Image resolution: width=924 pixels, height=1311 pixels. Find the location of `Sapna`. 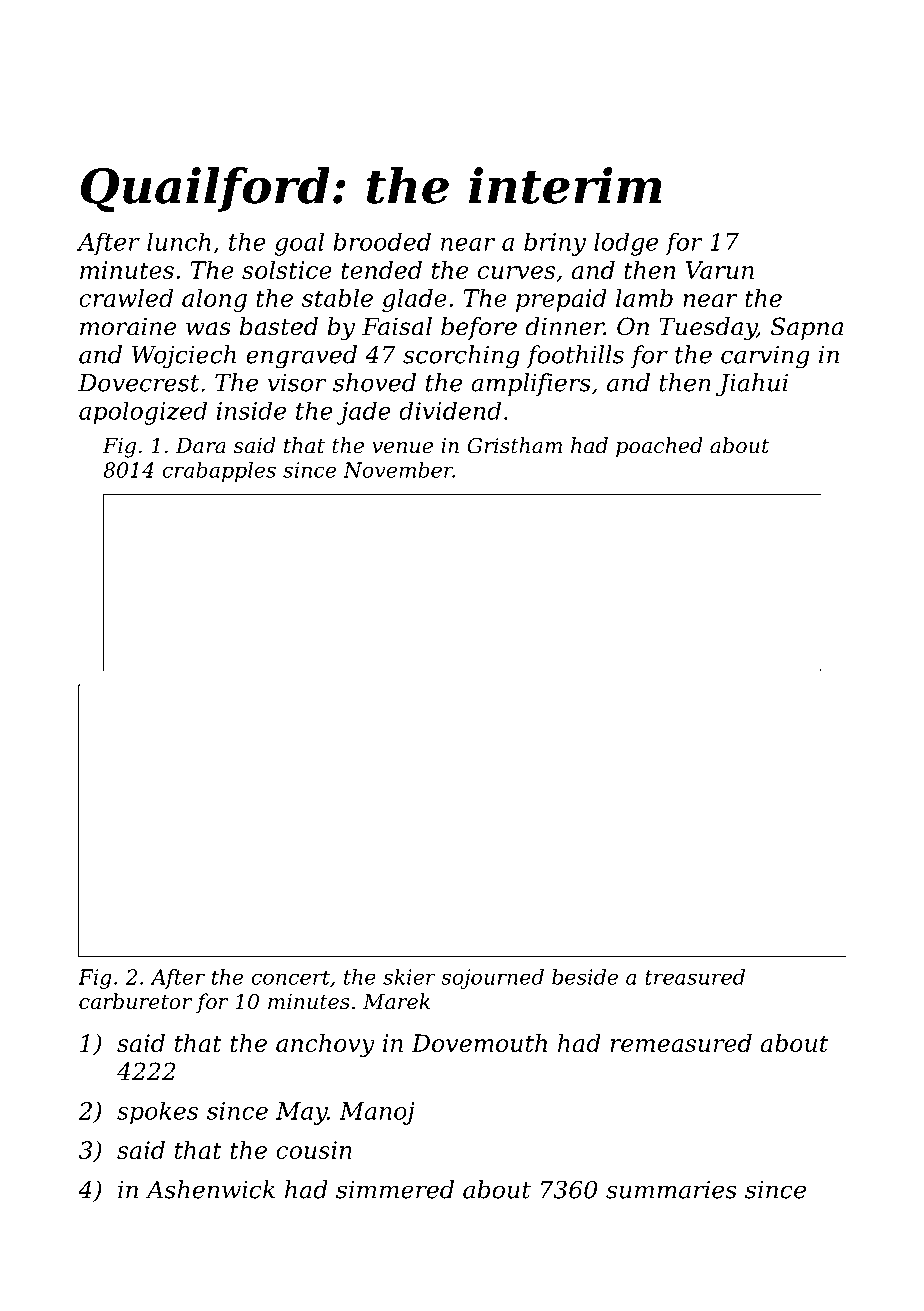

Sapna is located at coordinates (807, 328).
